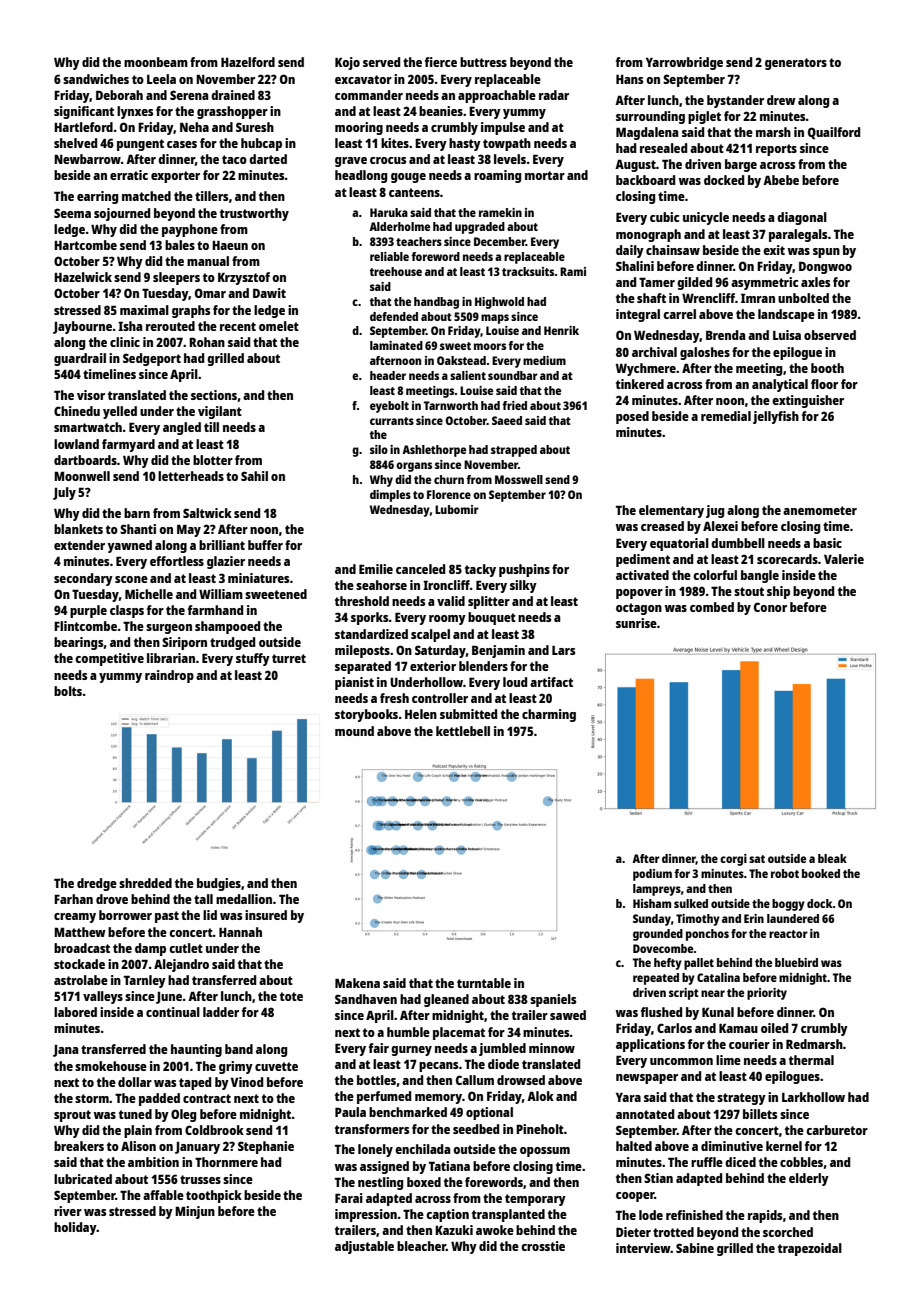 This page has height=1308, width=924. I want to click on floor, so click(824, 384).
